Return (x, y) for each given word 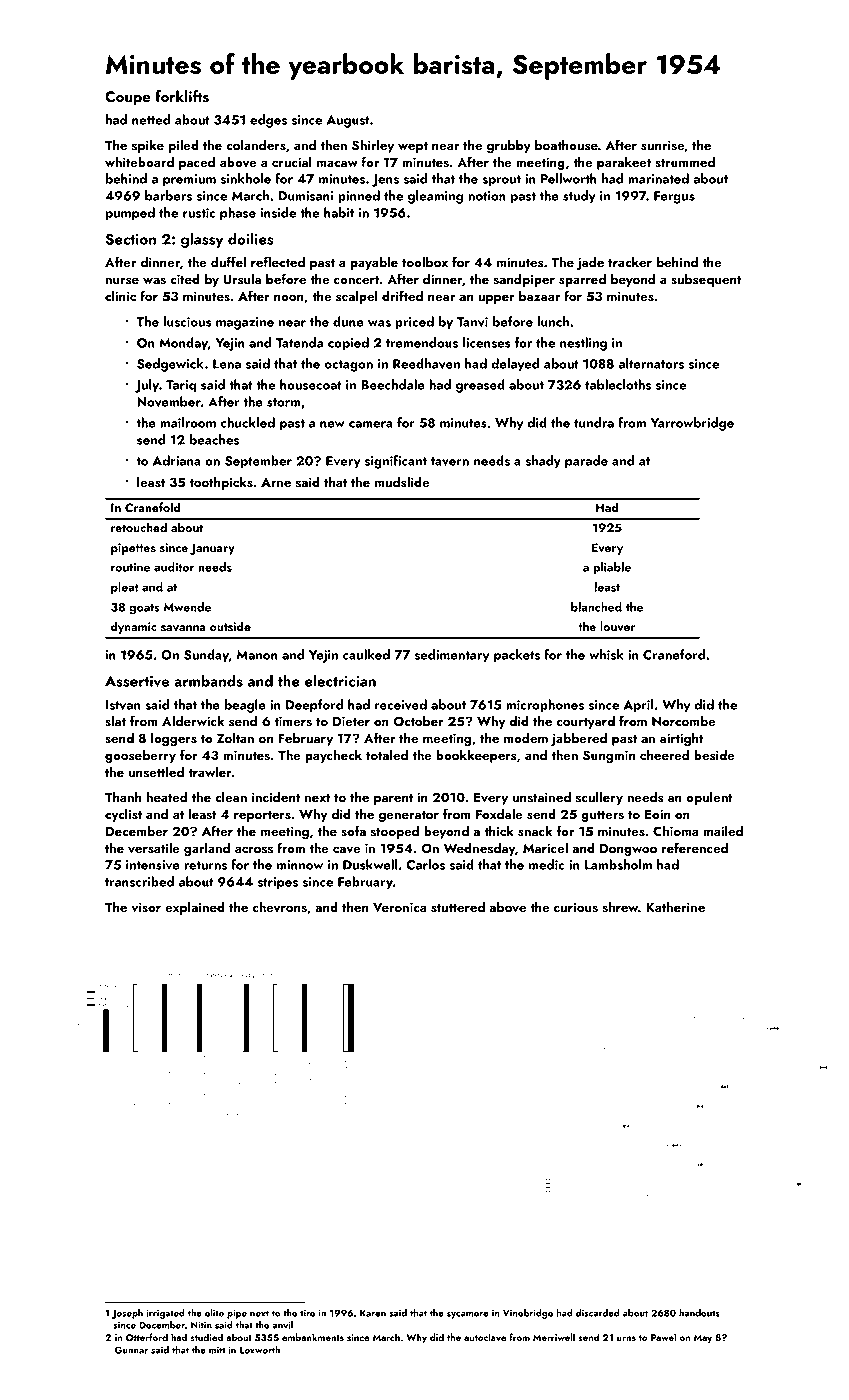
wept (413, 147)
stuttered (458, 907)
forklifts (182, 96)
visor (146, 907)
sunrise (662, 145)
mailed (723, 830)
